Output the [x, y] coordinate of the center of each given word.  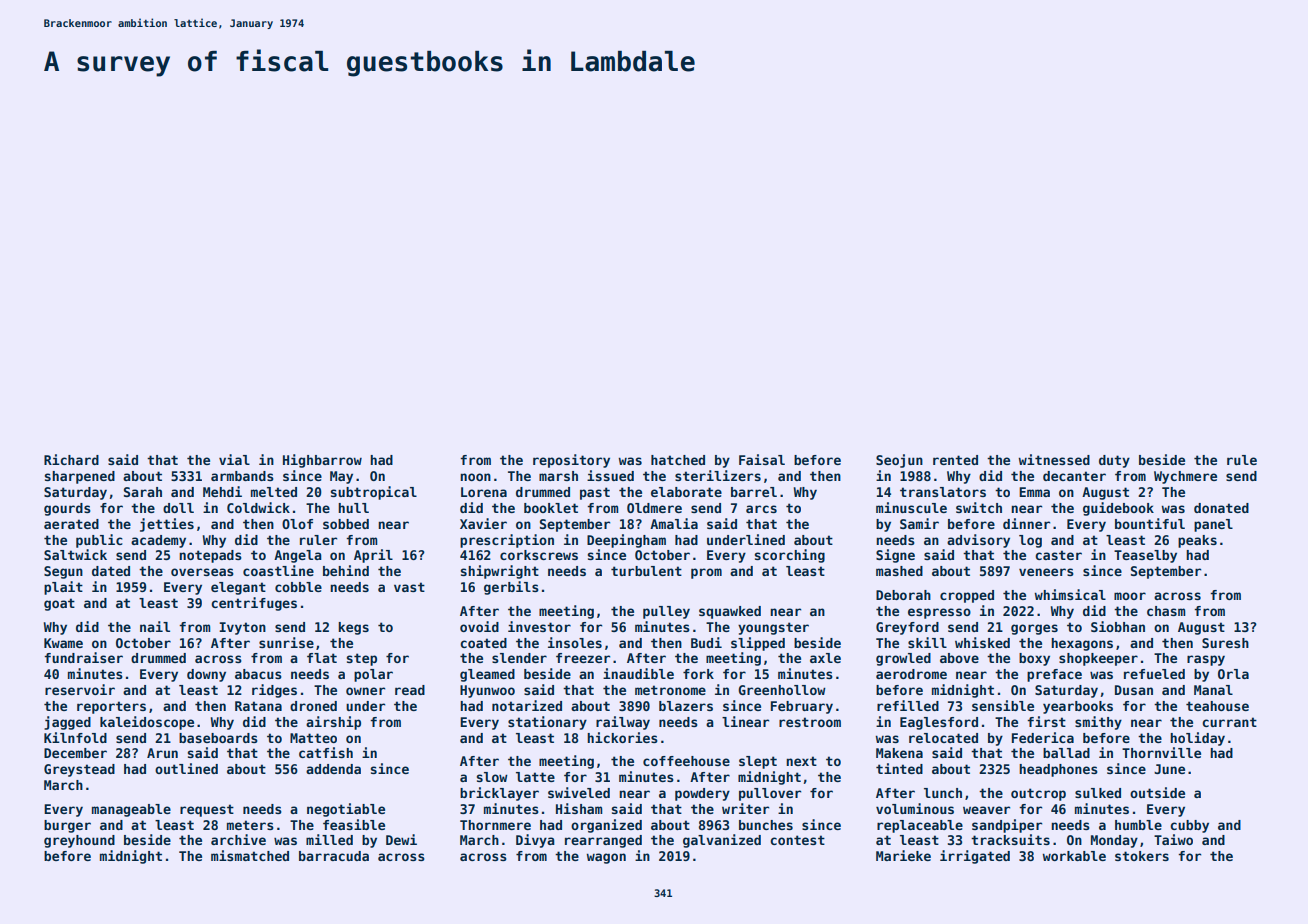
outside [1157, 792]
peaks [1197, 541]
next [801, 761]
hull [353, 508]
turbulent [646, 571]
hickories [622, 737]
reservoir [80, 689]
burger [67, 826]
